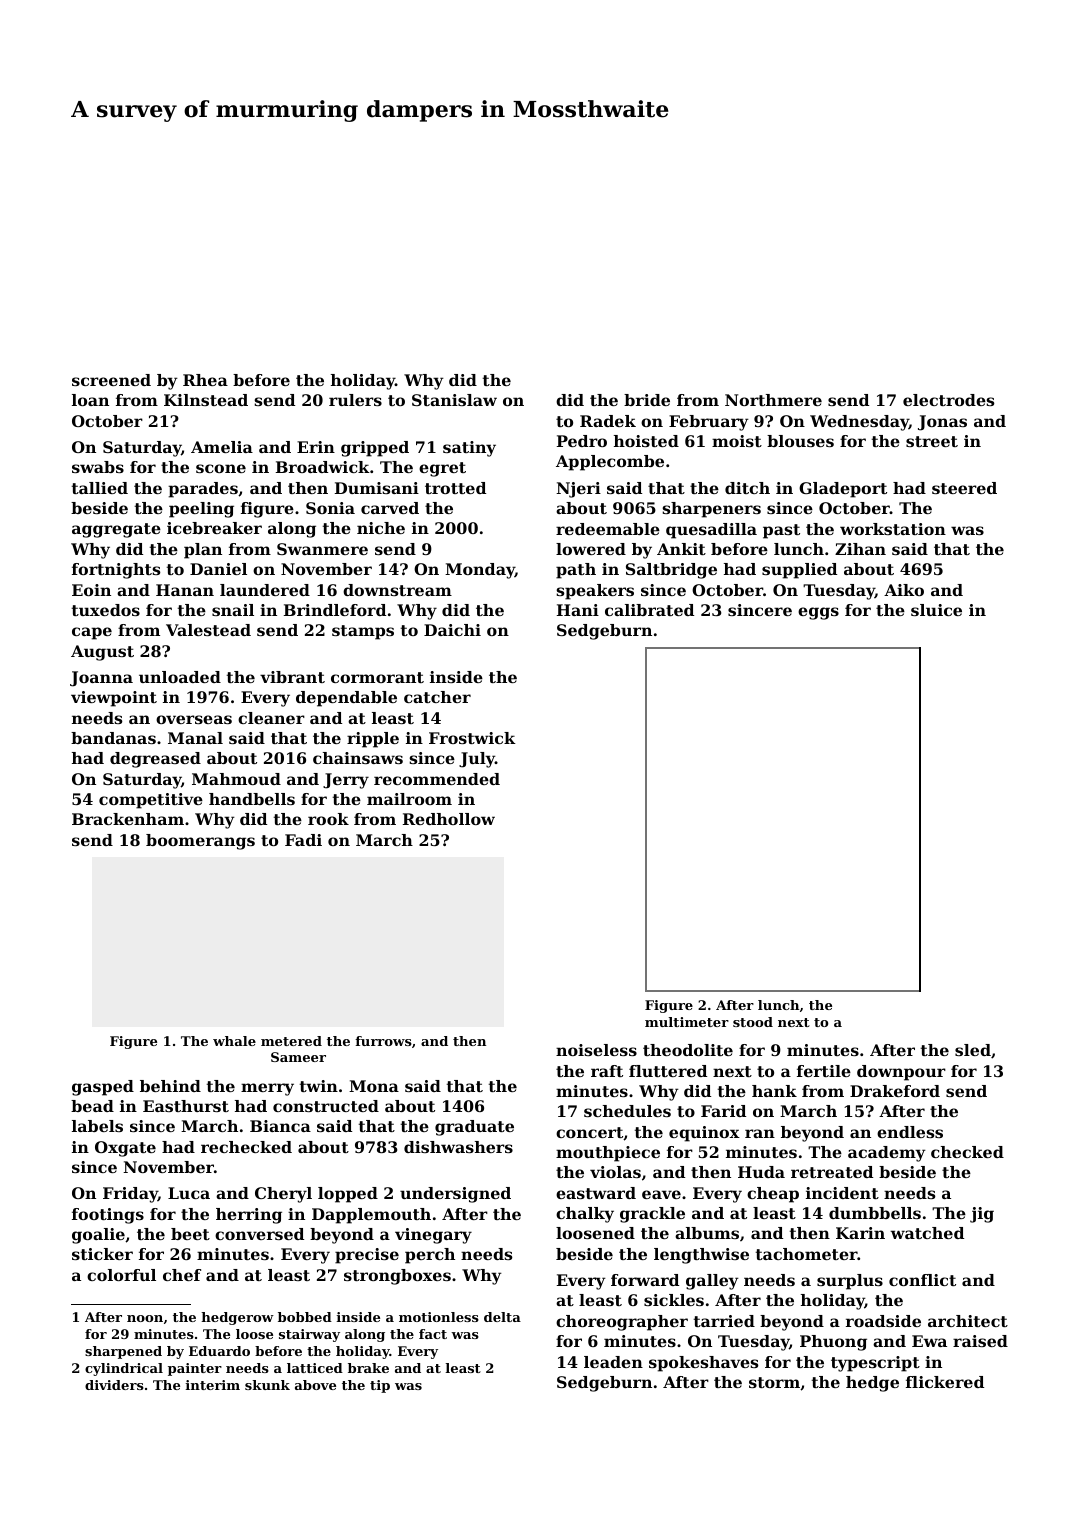 This document has width=1081, height=1529. I want to click on Rhea, so click(205, 380).
